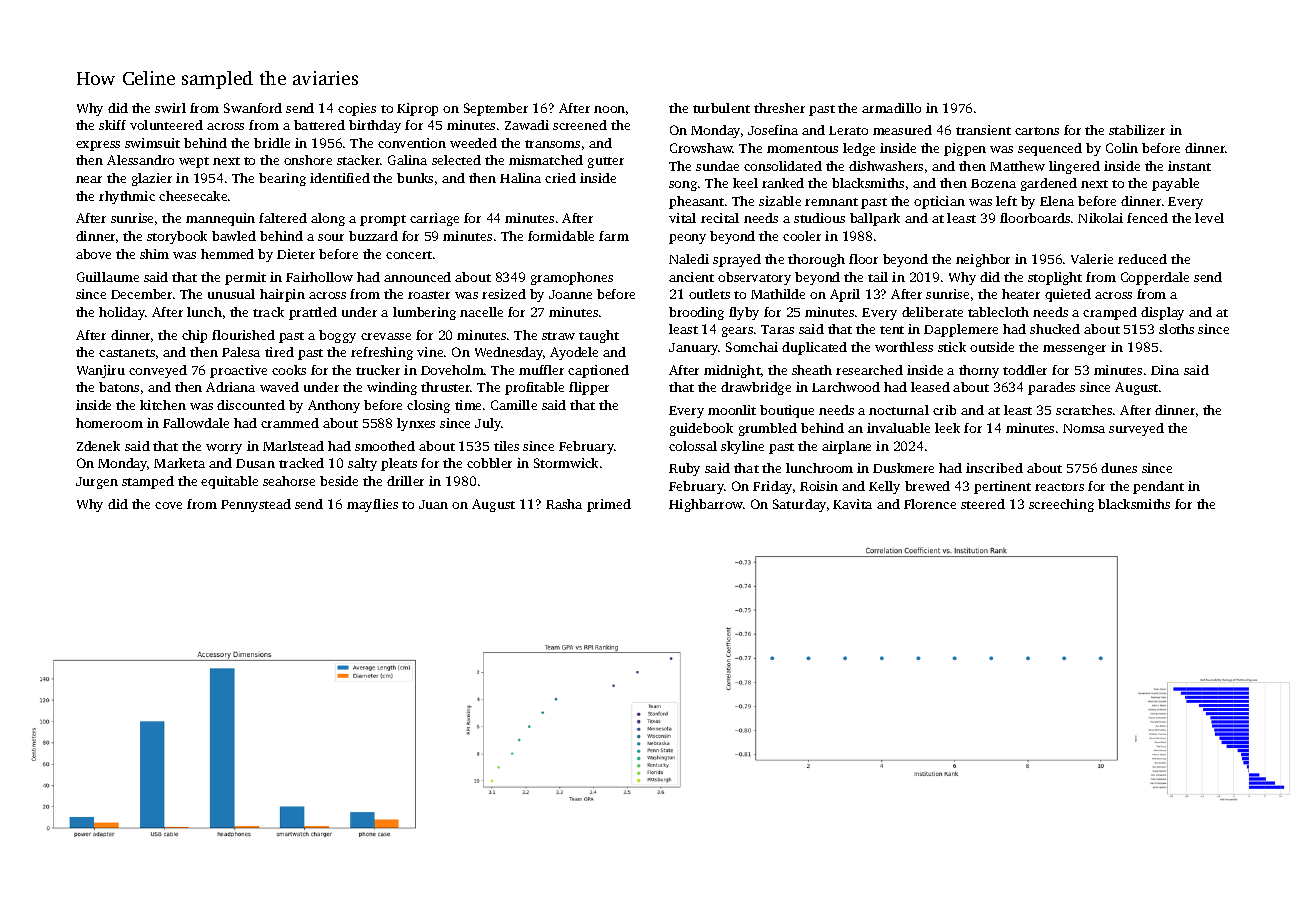 The height and width of the screenshot is (924, 1308). Describe the element at coordinates (696, 202) in the screenshot. I see `pheasant` at that location.
